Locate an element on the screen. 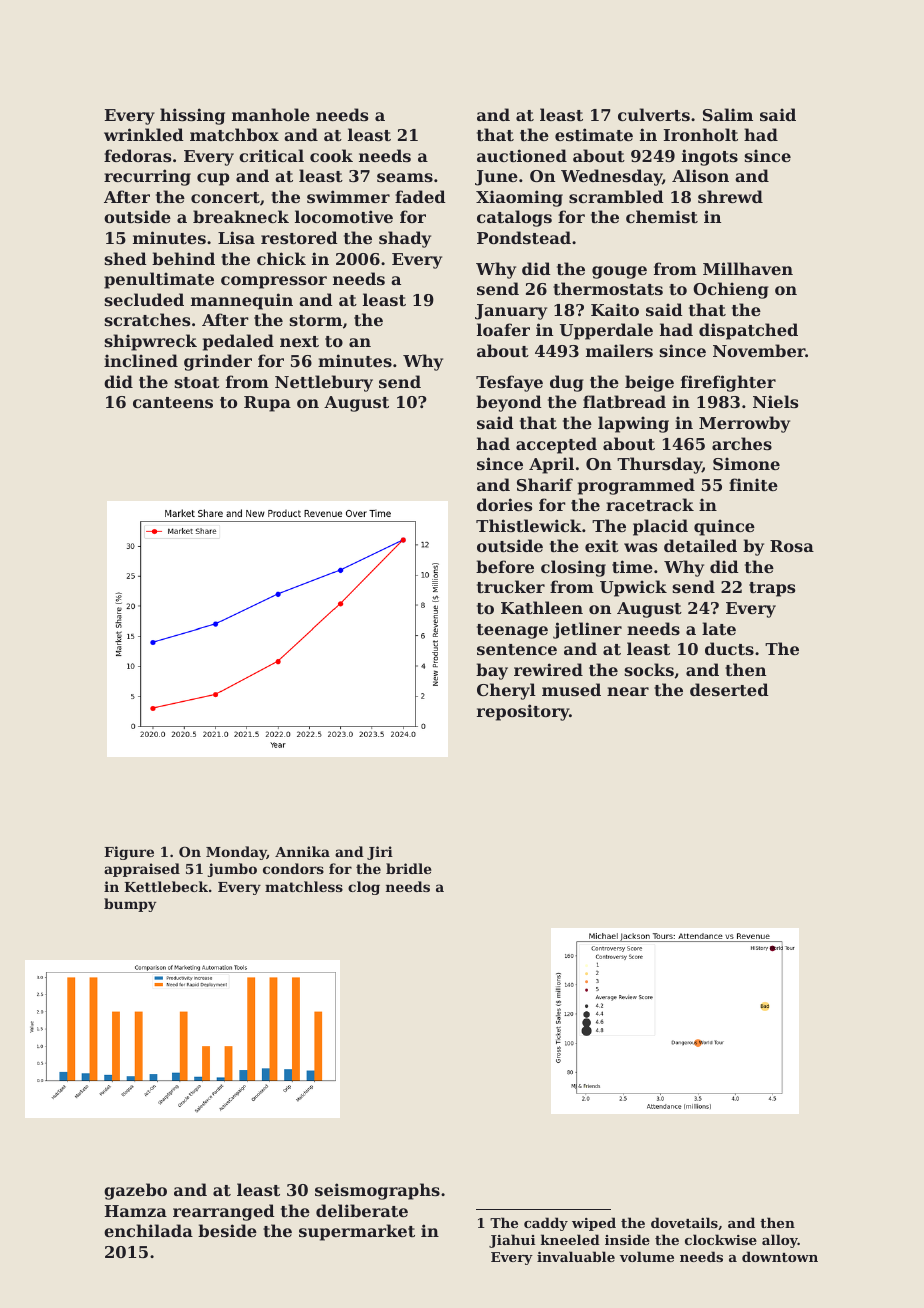 This screenshot has width=924, height=1308. near is located at coordinates (628, 691).
